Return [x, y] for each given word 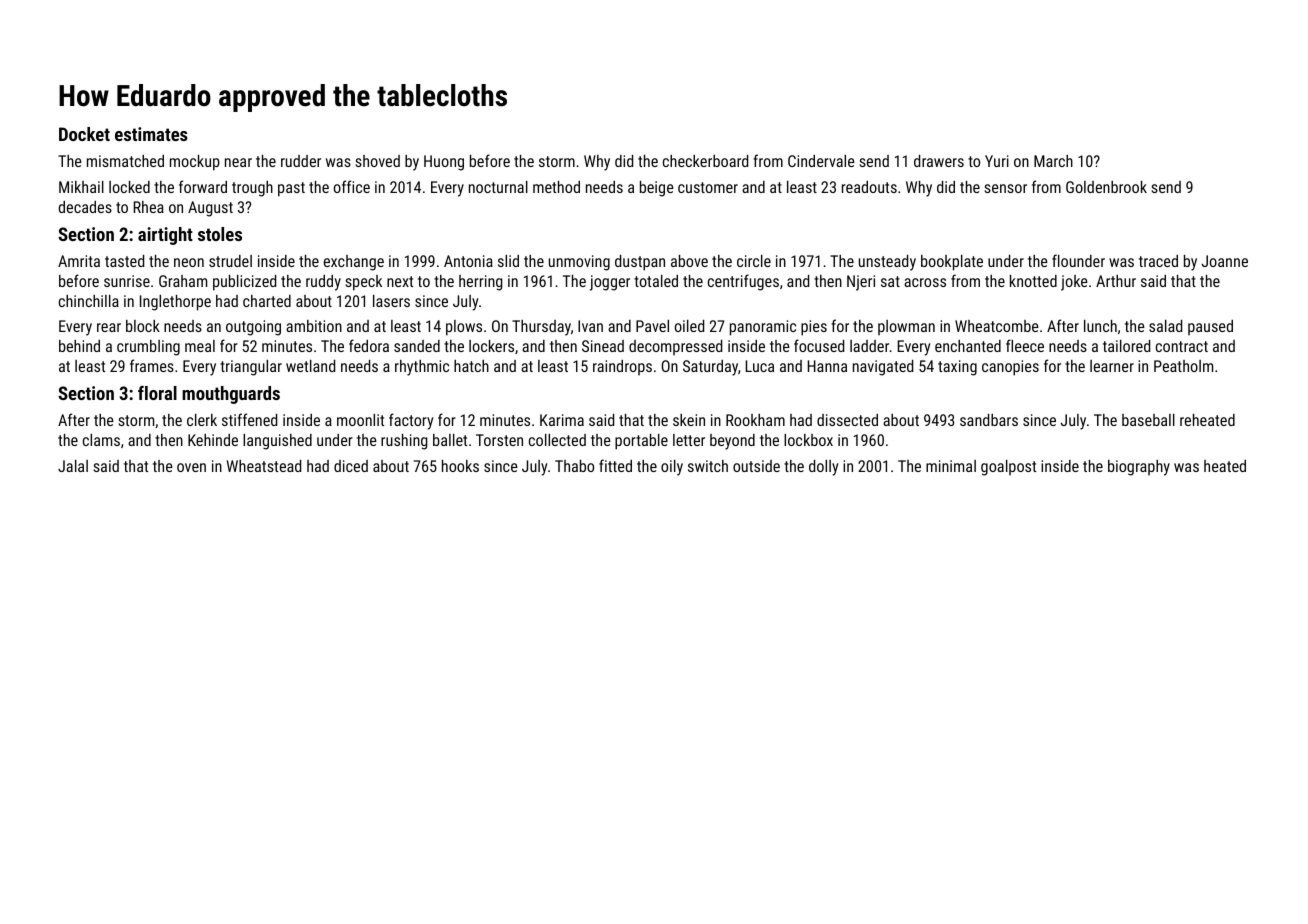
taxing [957, 368]
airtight [165, 236]
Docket [84, 134]
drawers [939, 161]
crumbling [148, 348]
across [925, 282]
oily [672, 468]
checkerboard [705, 161]
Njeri [861, 283]
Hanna [827, 366]
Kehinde [213, 440]
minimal [951, 466]
